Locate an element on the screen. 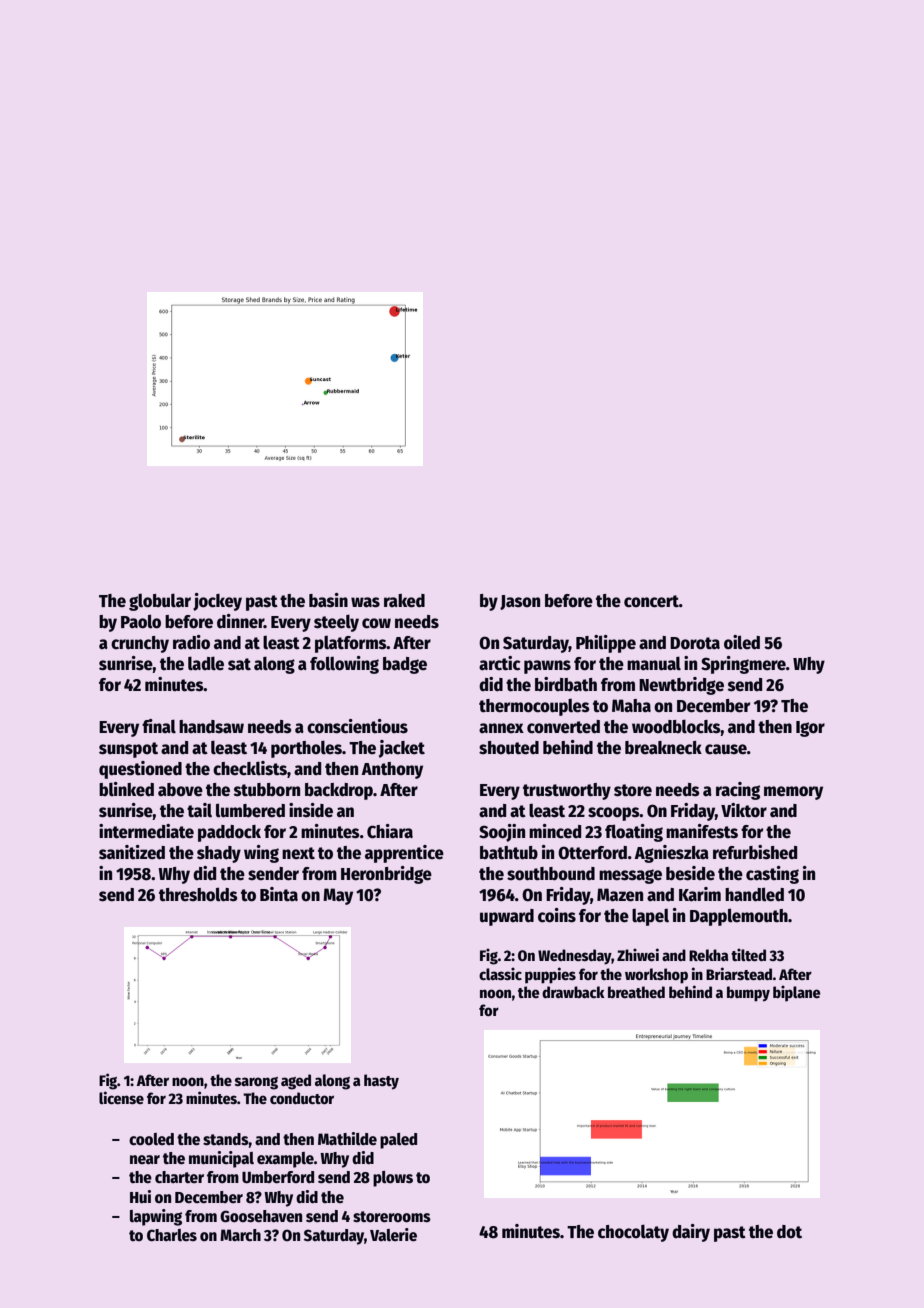 Image resolution: width=924 pixels, height=1308 pixels. Jason is located at coordinates (520, 602).
